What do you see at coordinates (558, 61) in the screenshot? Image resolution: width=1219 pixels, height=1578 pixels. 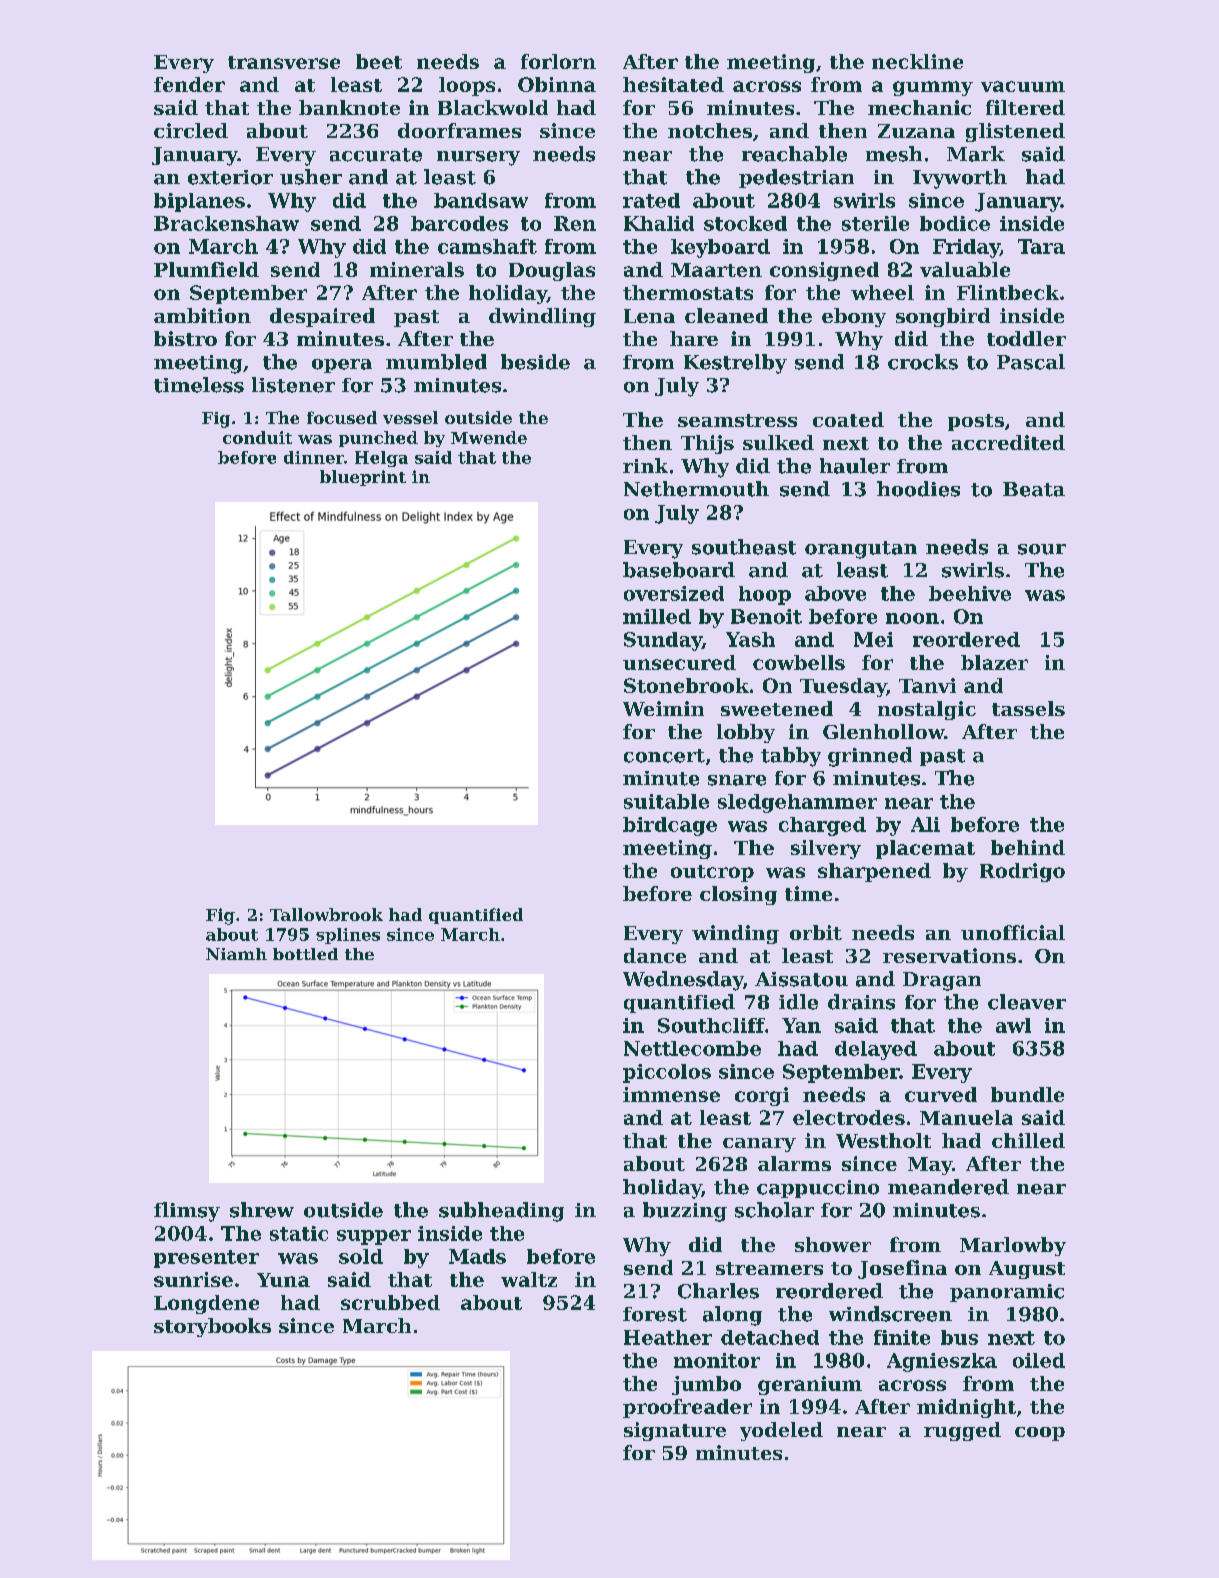 I see `forlorn` at bounding box center [558, 61].
